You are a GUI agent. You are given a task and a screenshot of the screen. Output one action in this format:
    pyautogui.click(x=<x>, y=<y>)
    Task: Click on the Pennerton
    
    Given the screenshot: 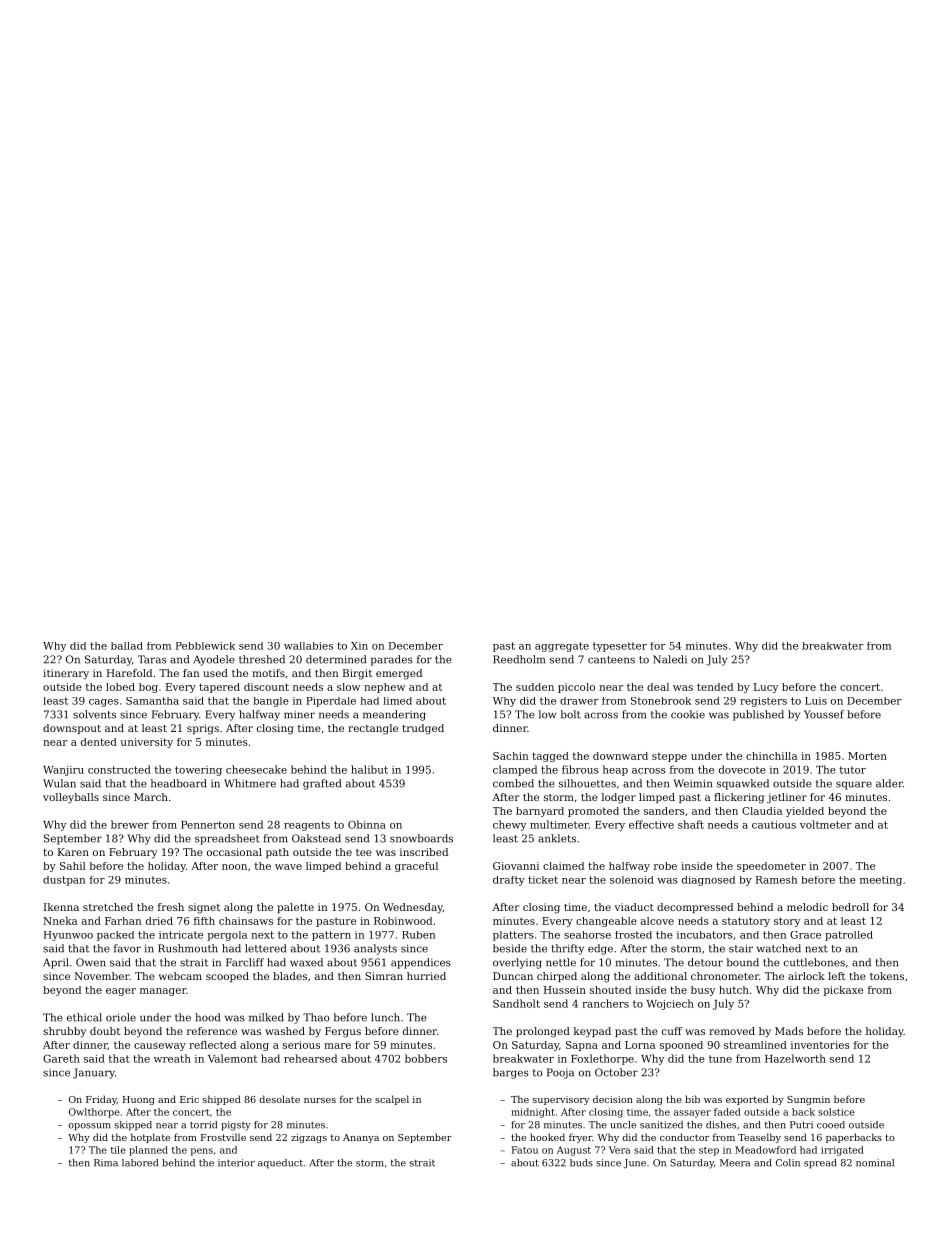 What is the action you would take?
    pyautogui.click(x=208, y=825)
